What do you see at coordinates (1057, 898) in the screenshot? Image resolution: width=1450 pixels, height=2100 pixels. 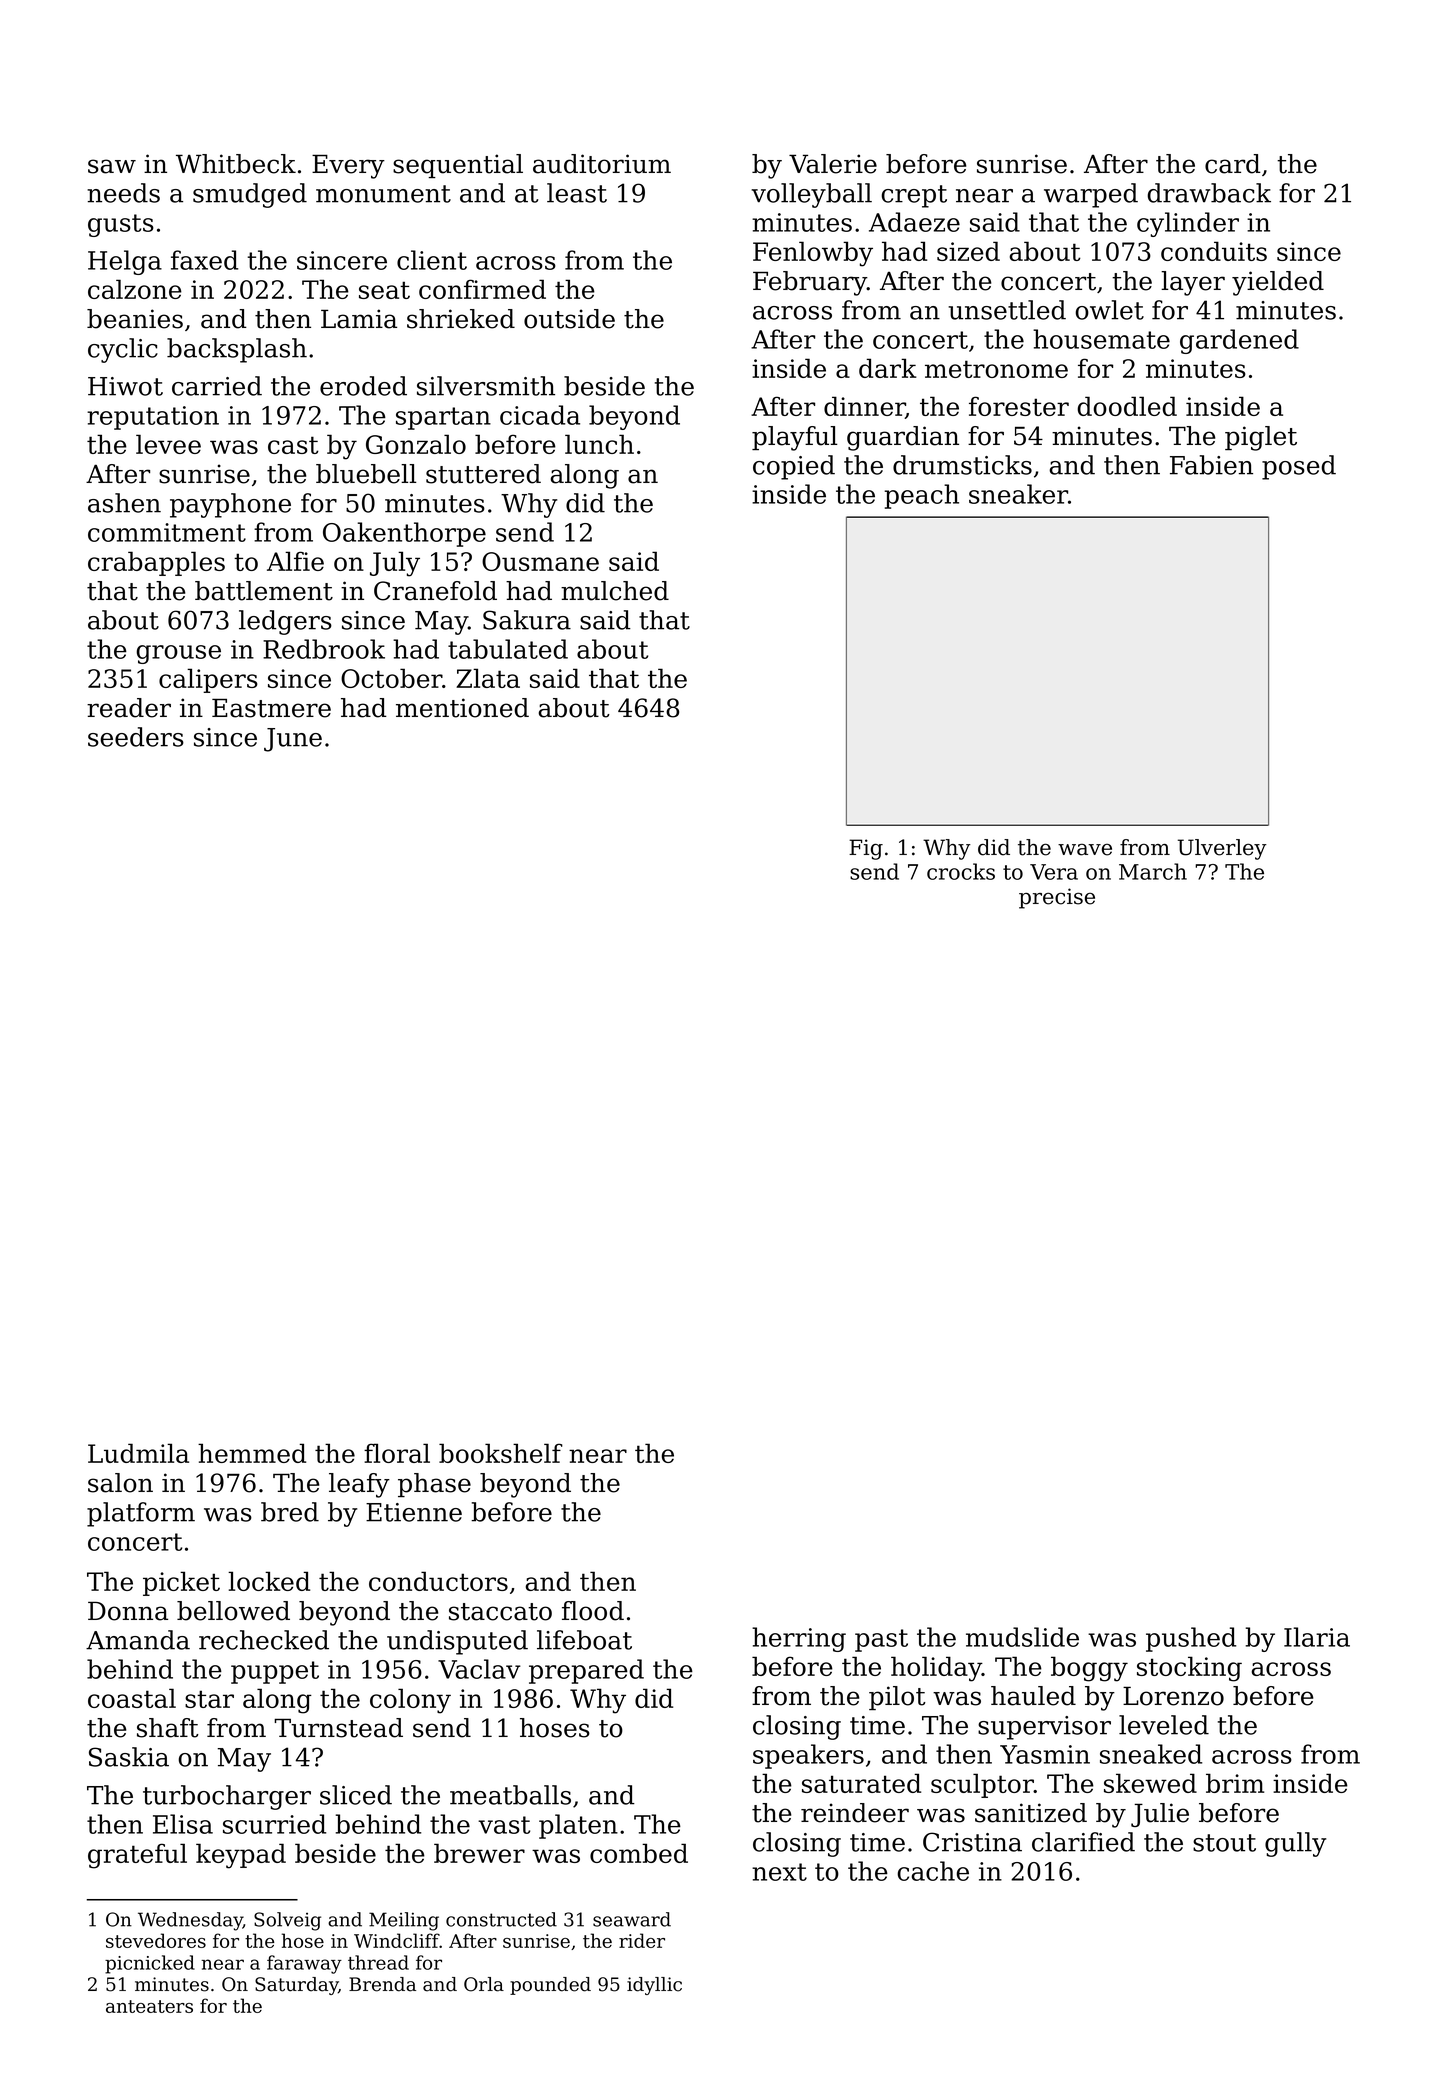 I see `precise` at bounding box center [1057, 898].
